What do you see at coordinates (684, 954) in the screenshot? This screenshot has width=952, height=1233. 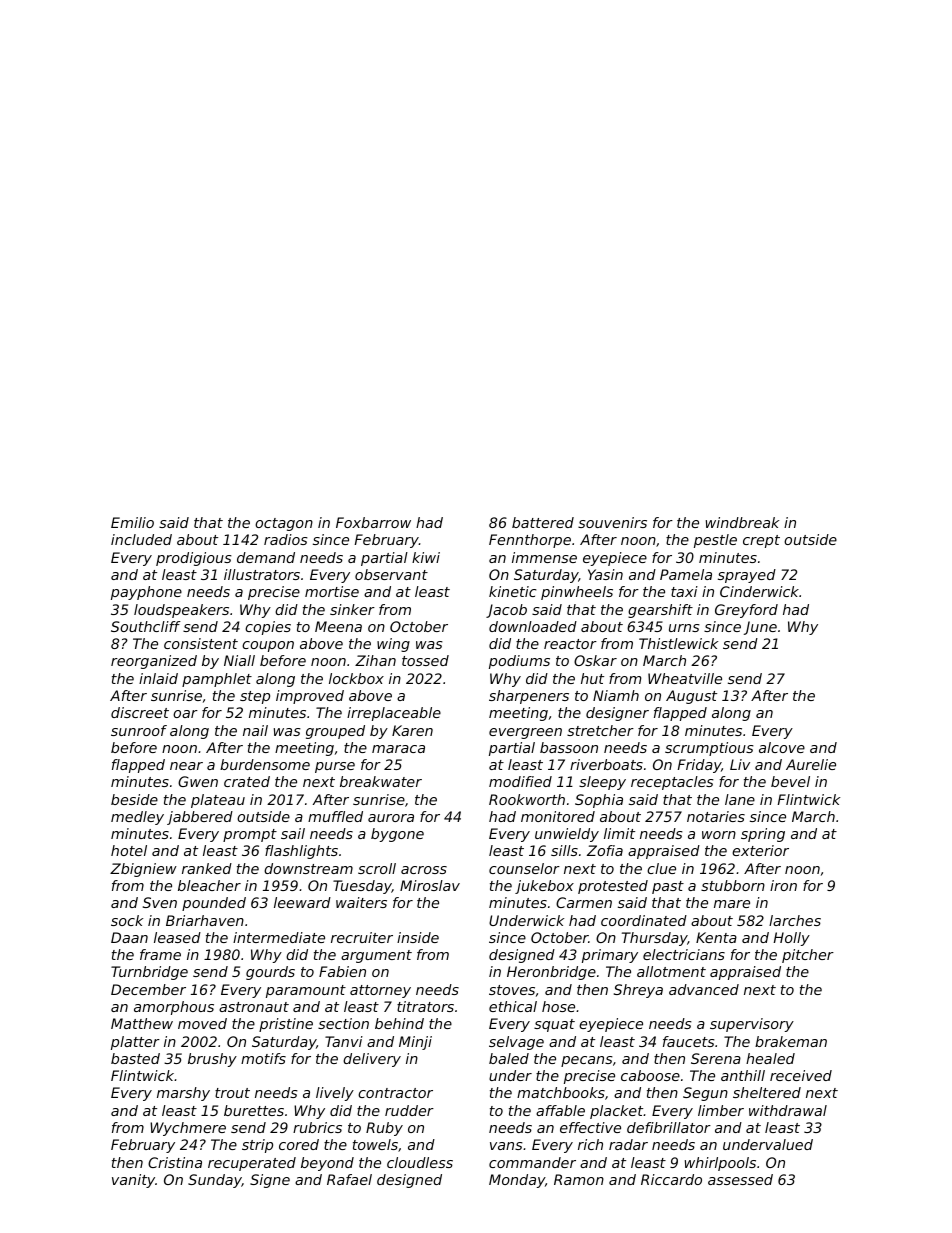 I see `electricians` at bounding box center [684, 954].
